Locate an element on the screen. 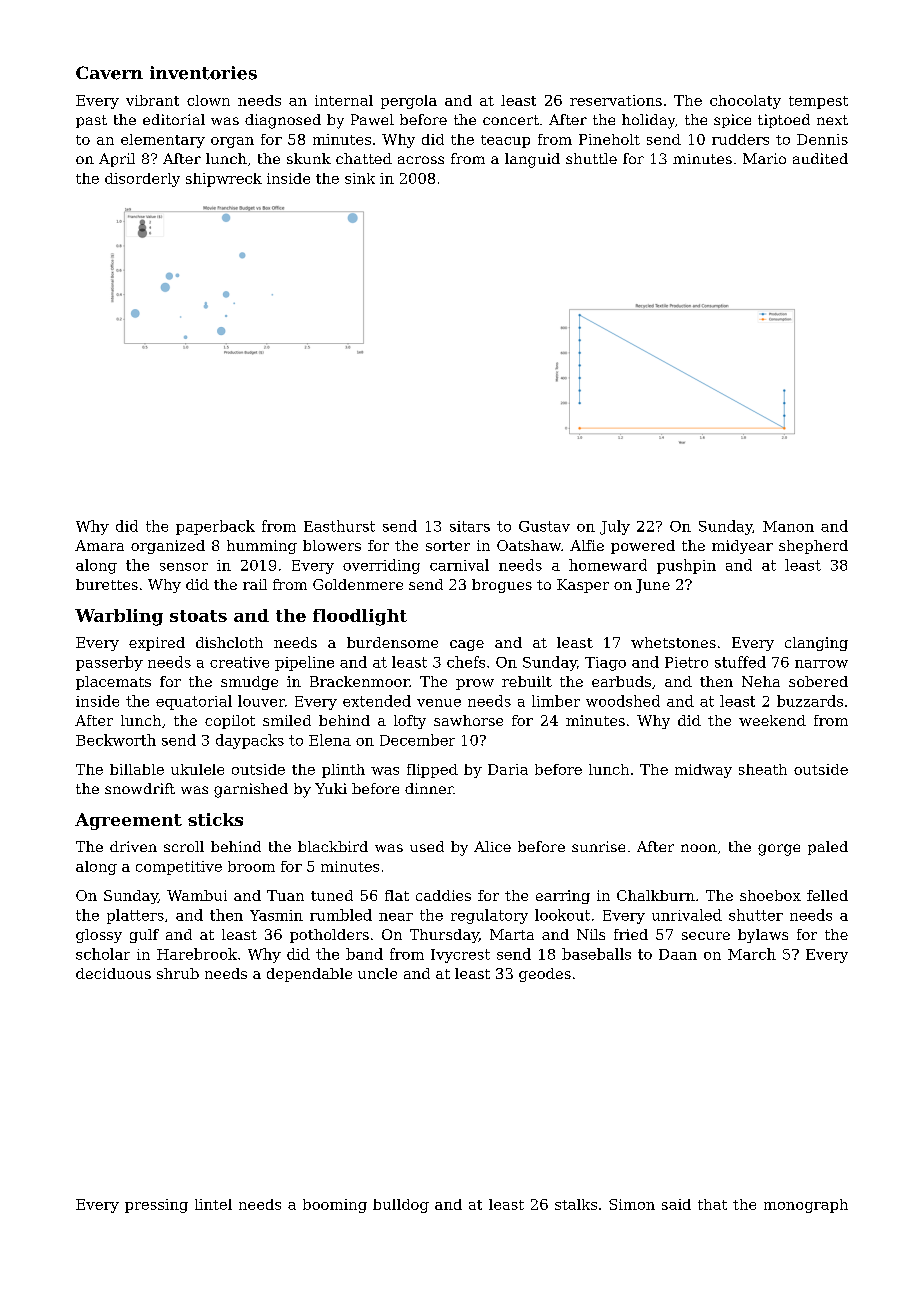  sink is located at coordinates (360, 178).
